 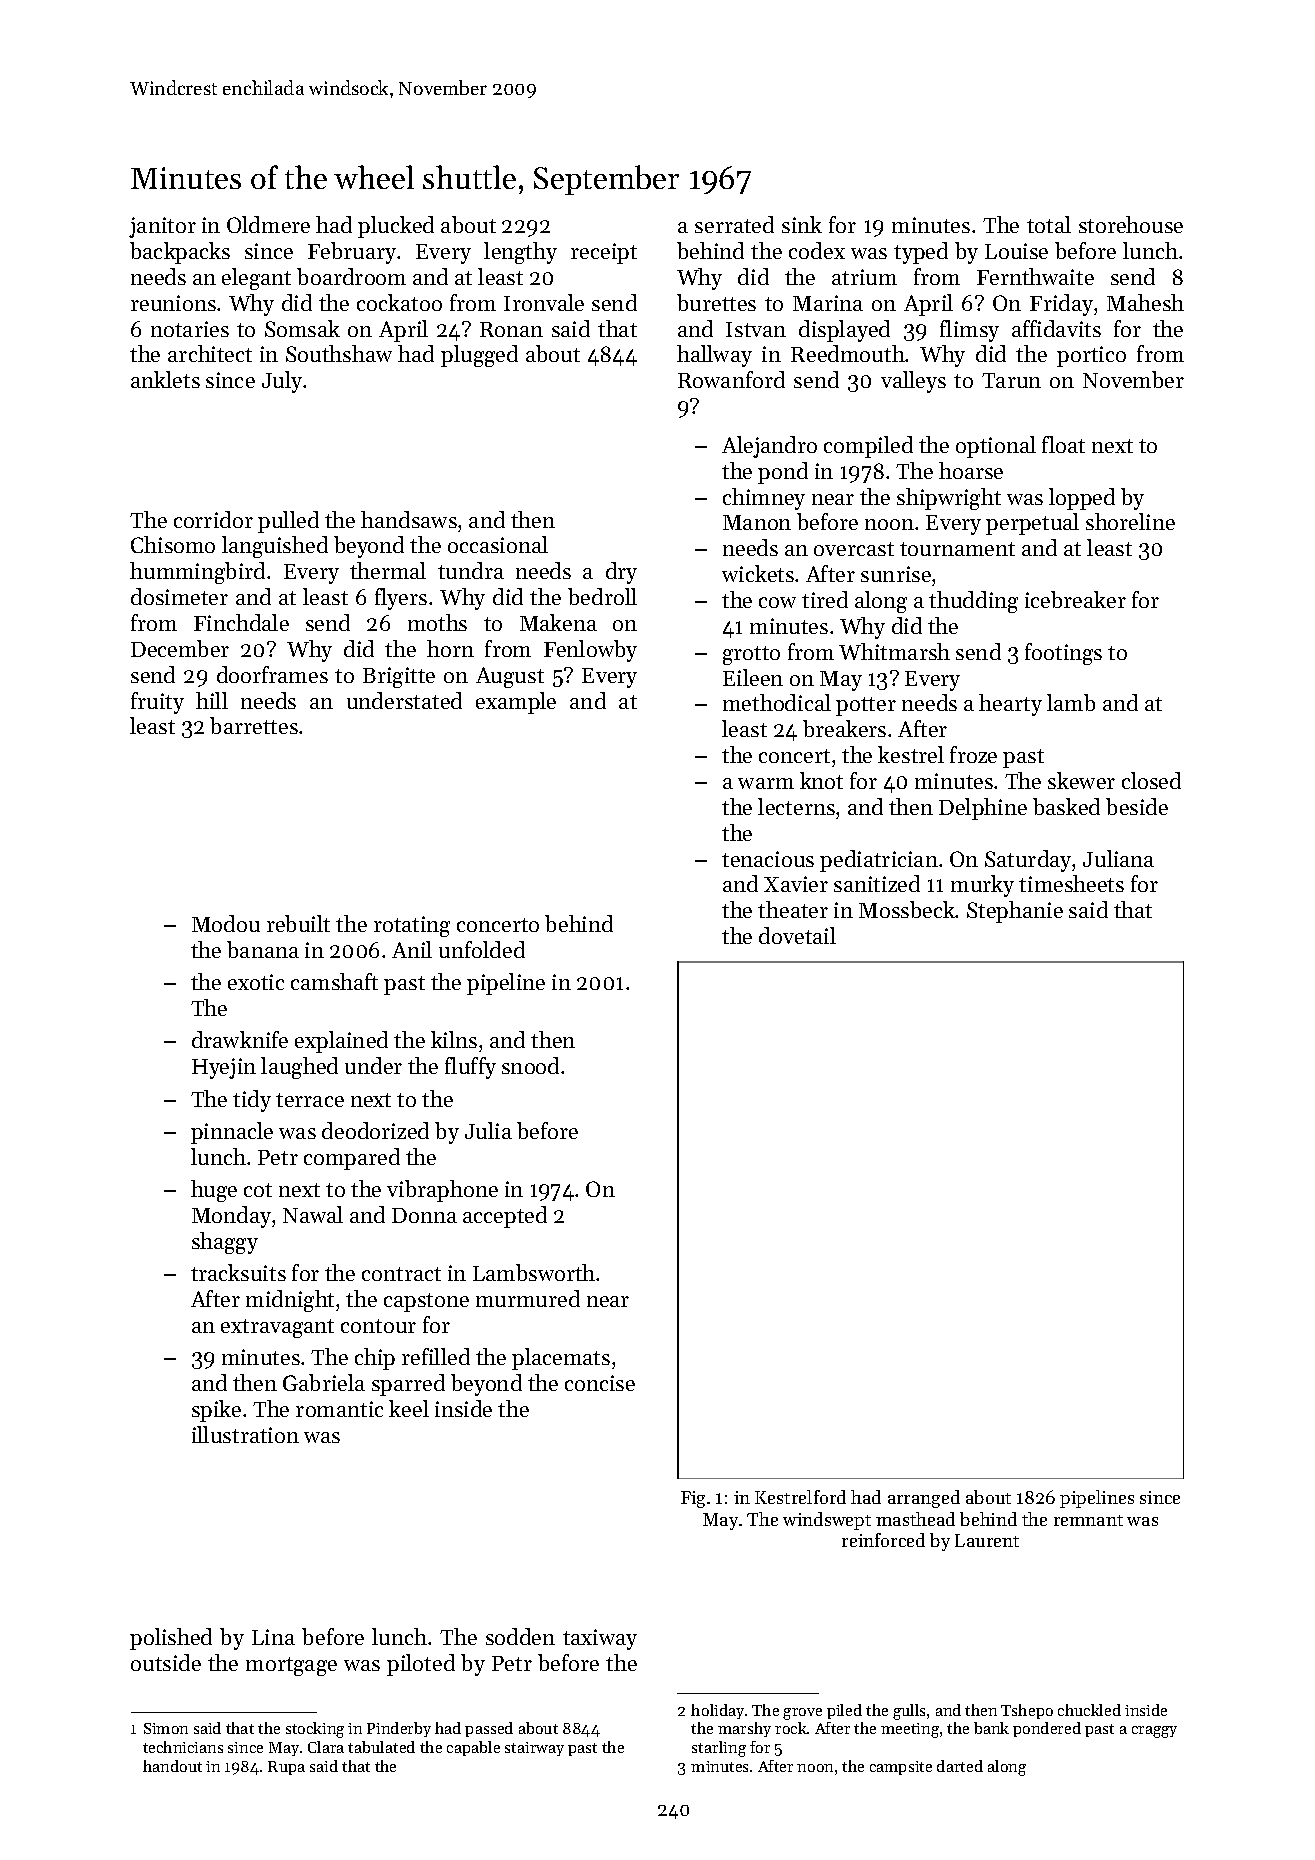 I want to click on starling, so click(x=719, y=1749).
